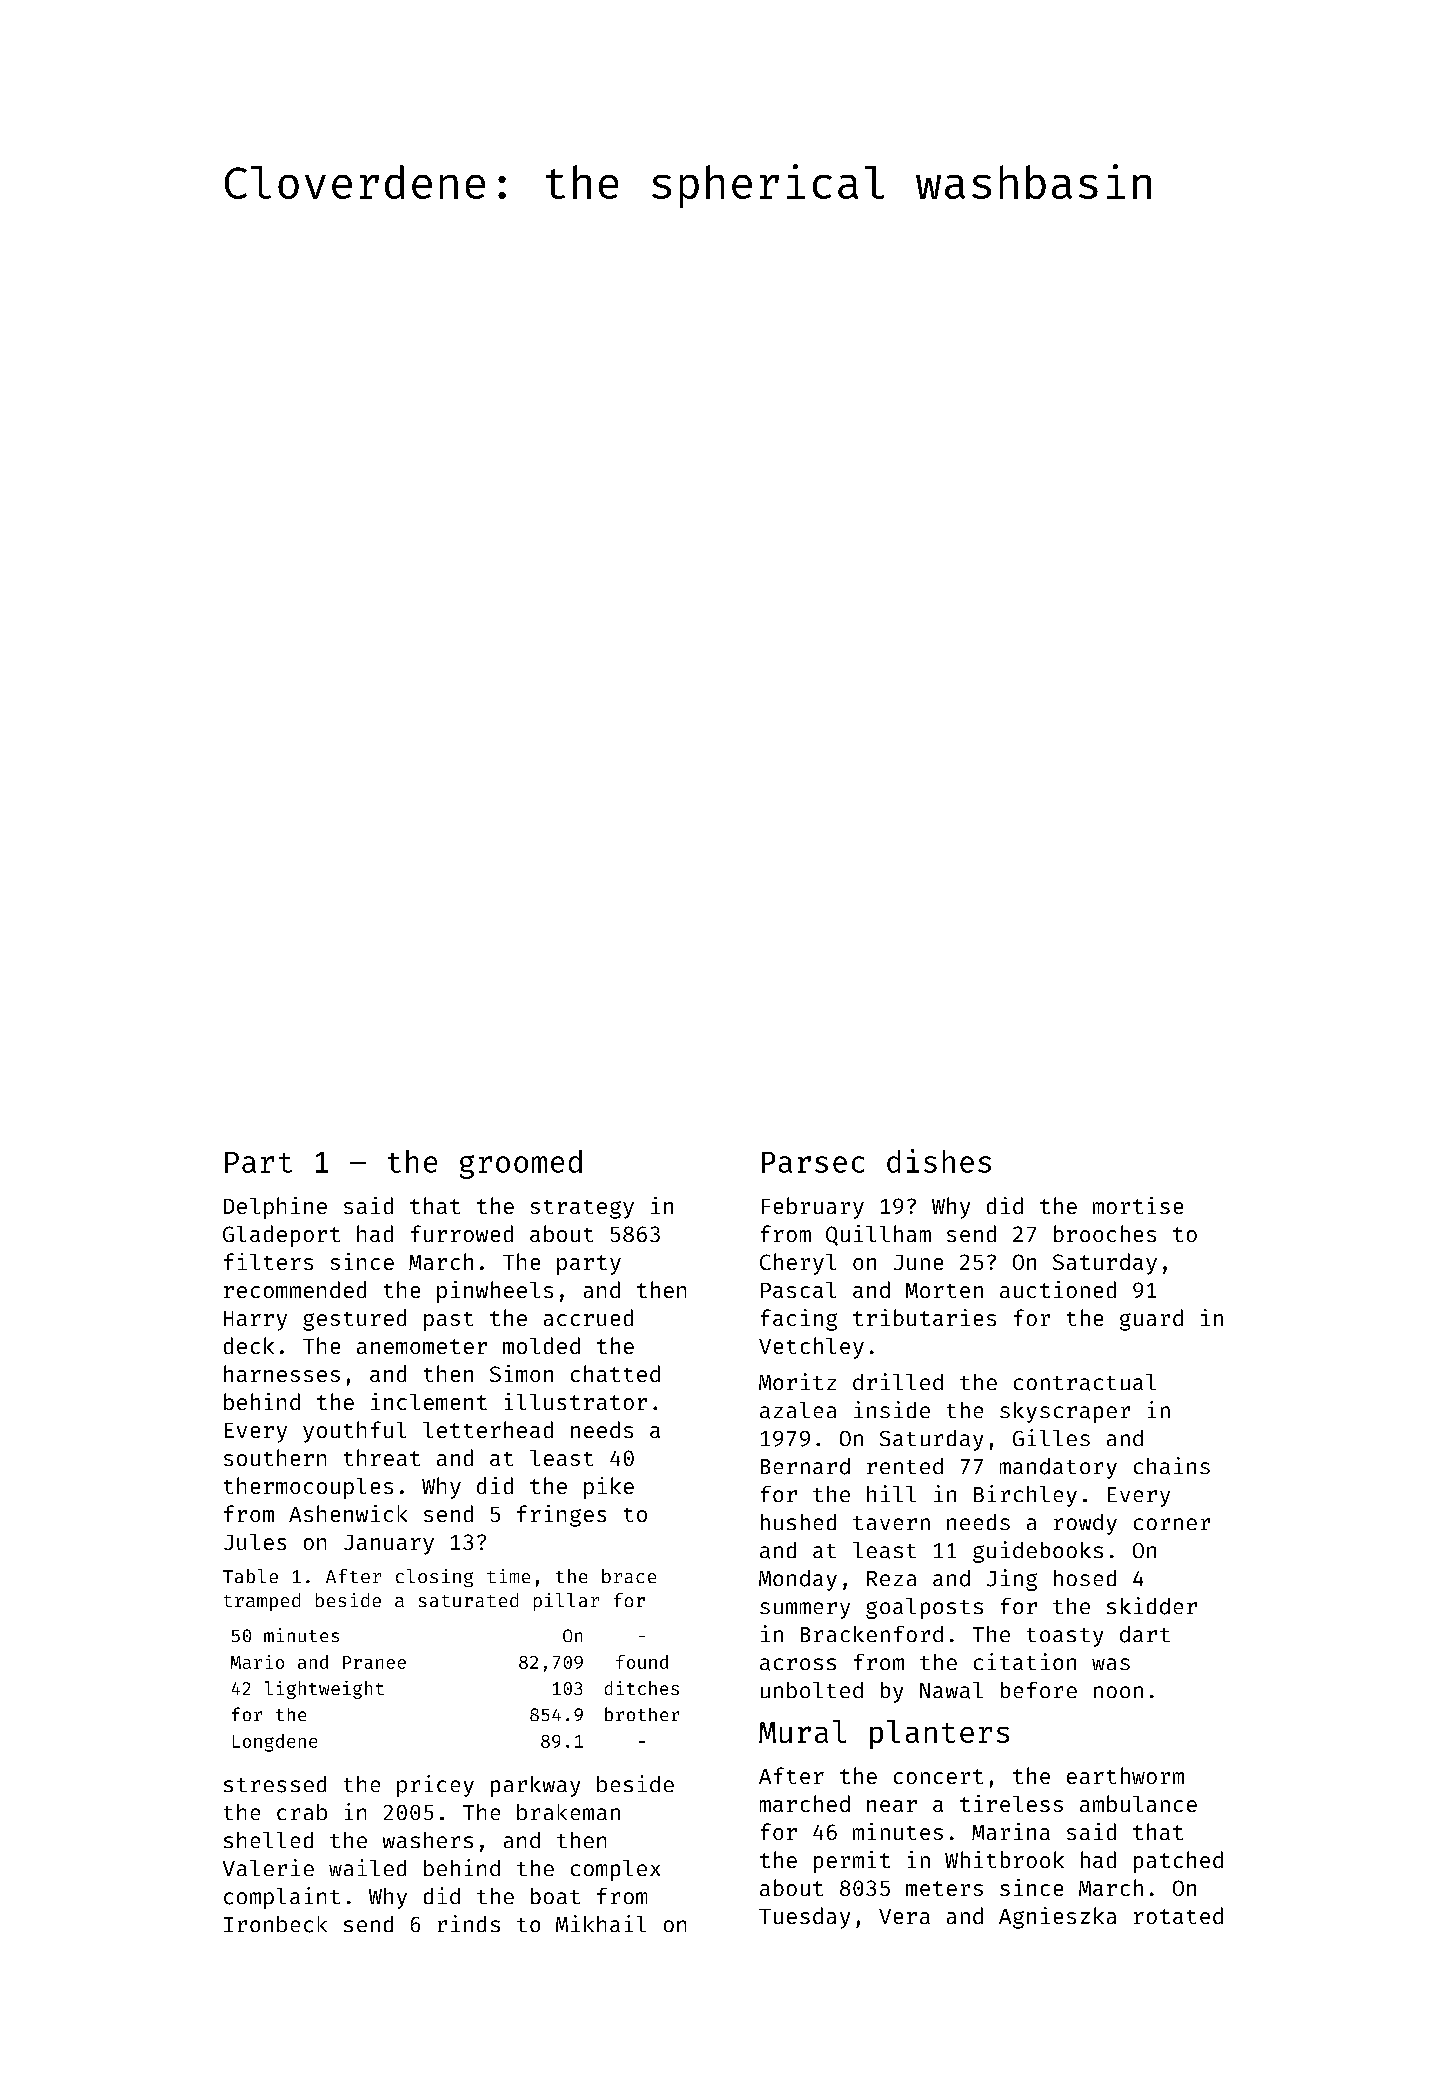  Describe the element at coordinates (1145, 1634) in the page. I see `dart` at that location.
